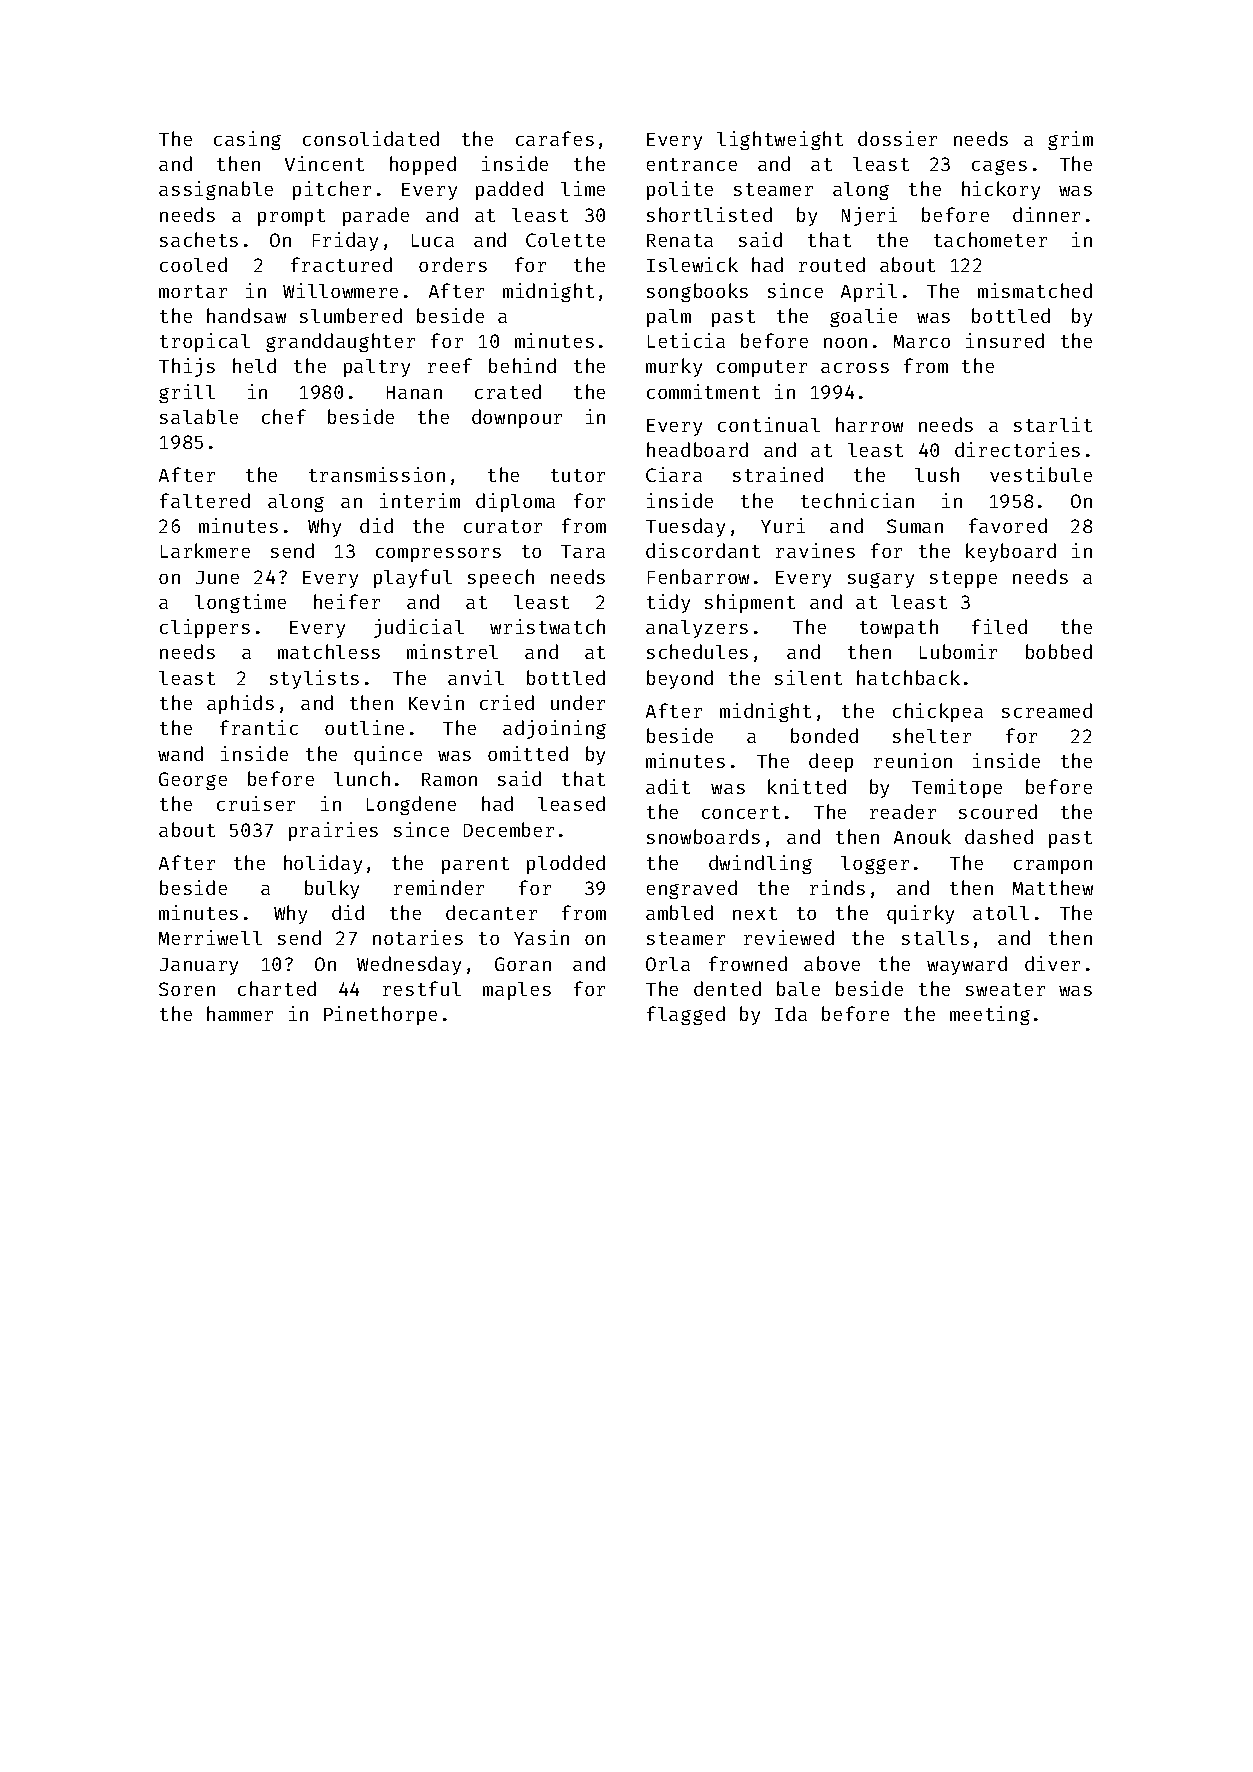 The width and height of the screenshot is (1253, 1772). What do you see at coordinates (453, 264) in the screenshot?
I see `orders` at bounding box center [453, 264].
